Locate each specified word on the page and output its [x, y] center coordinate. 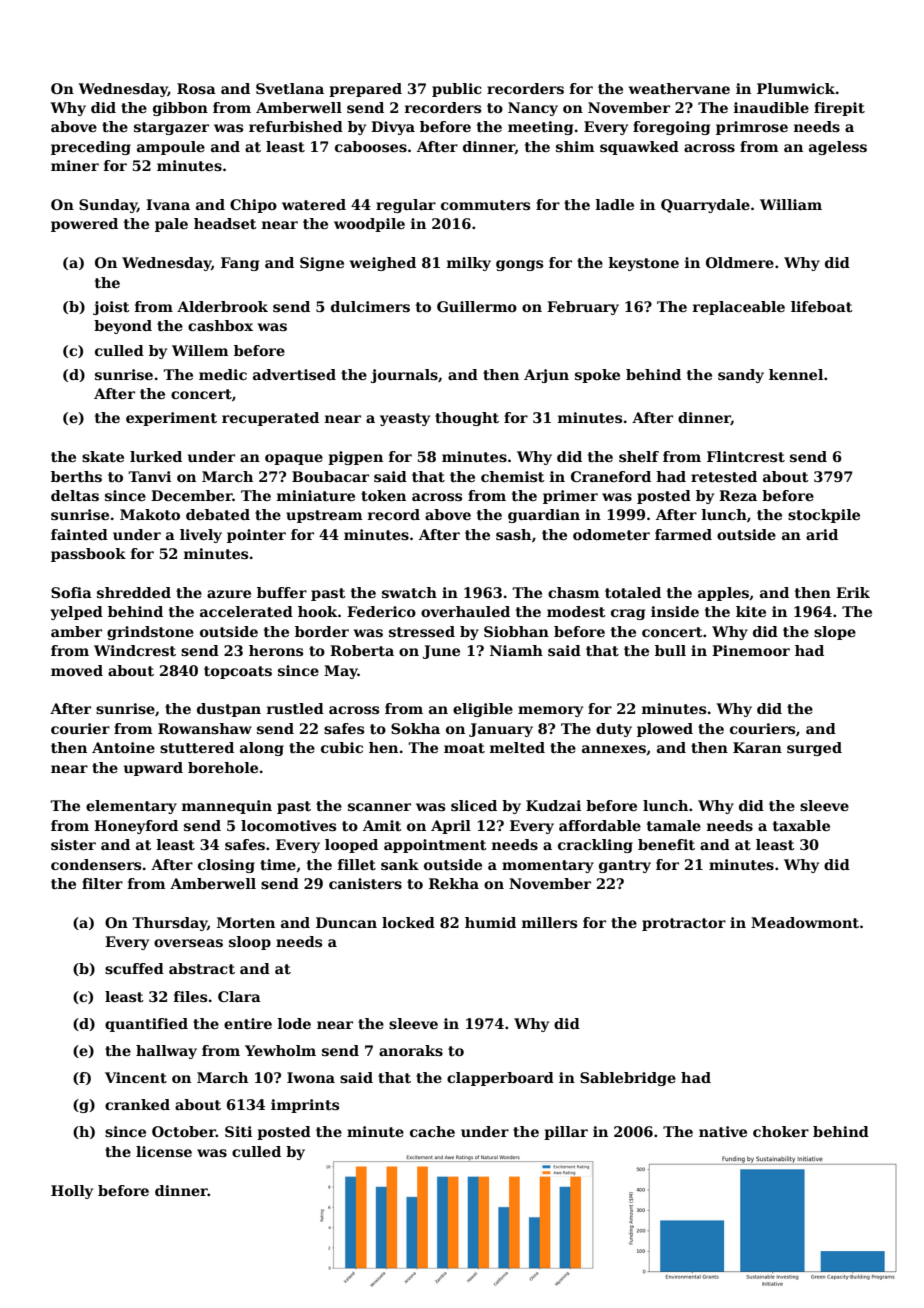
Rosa [196, 88]
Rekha [454, 883]
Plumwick [796, 88]
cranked [137, 1104]
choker [781, 1131]
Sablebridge [628, 1079]
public [457, 90]
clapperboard [500, 1079]
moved [77, 670]
